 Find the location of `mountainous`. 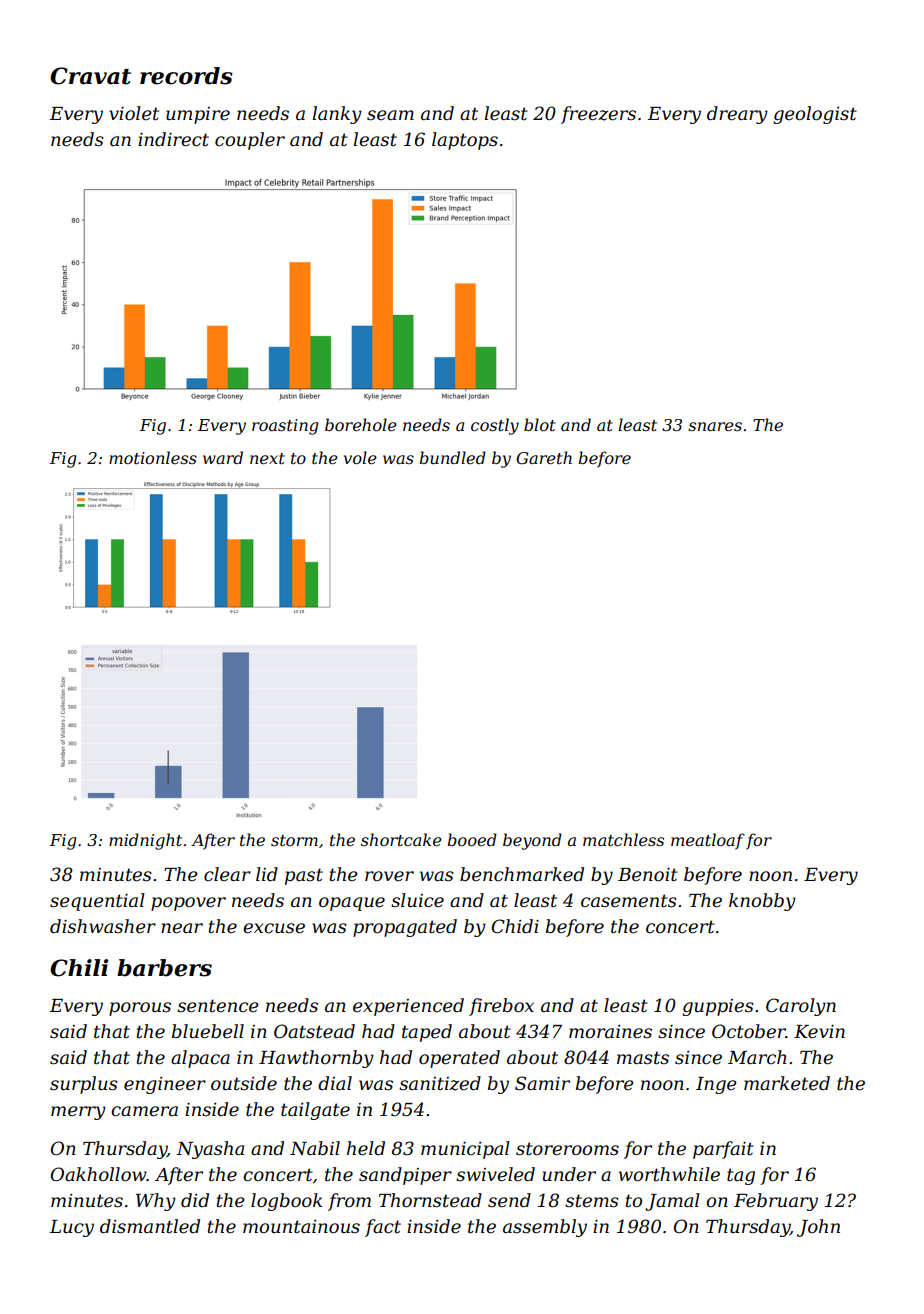

mountainous is located at coordinates (301, 1227).
